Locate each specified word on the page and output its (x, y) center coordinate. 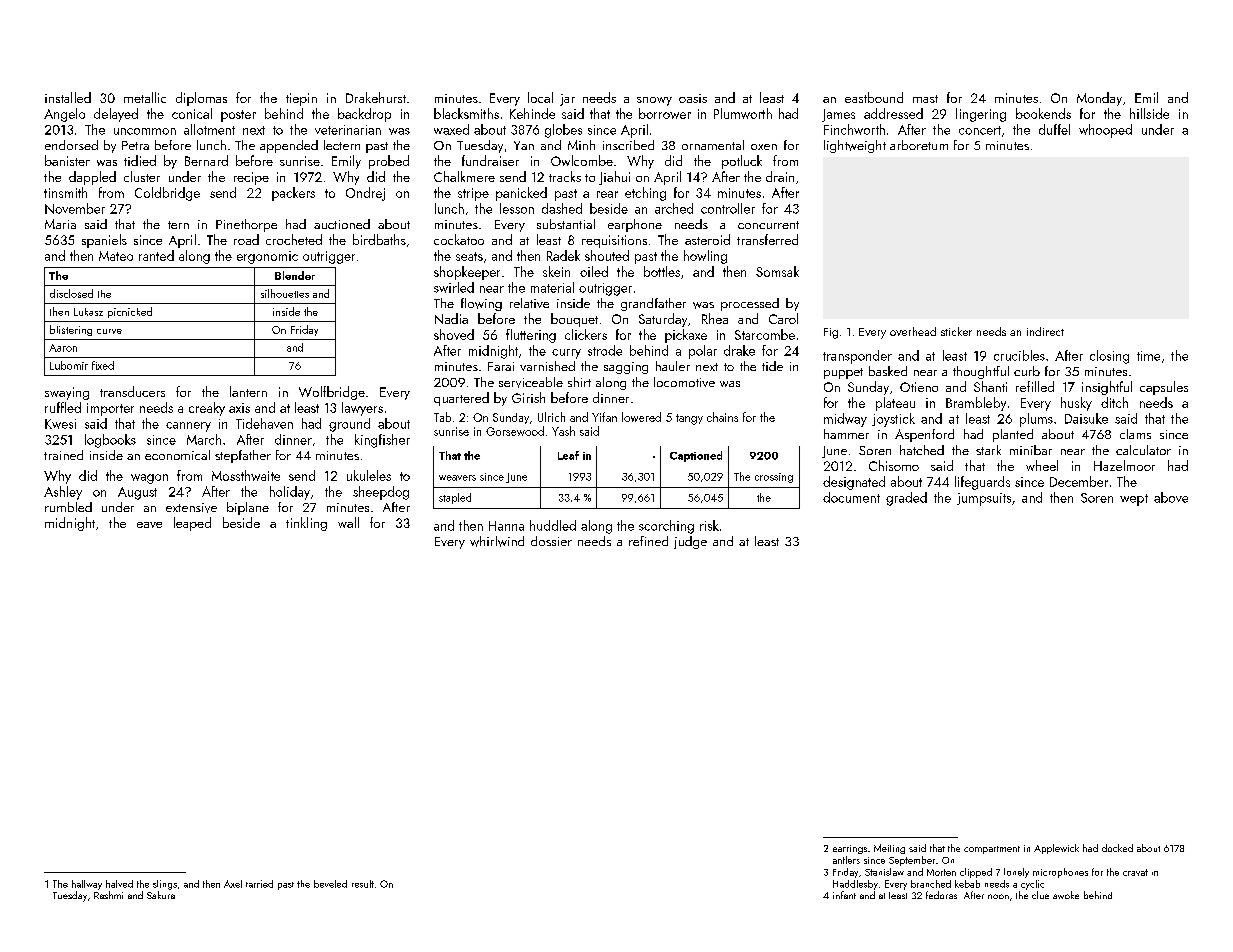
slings (165, 885)
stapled (455, 498)
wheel (1042, 465)
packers (293, 194)
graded (906, 499)
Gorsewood (515, 431)
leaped (192, 524)
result (363, 884)
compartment (992, 850)
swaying (67, 393)
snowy (654, 101)
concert (980, 130)
